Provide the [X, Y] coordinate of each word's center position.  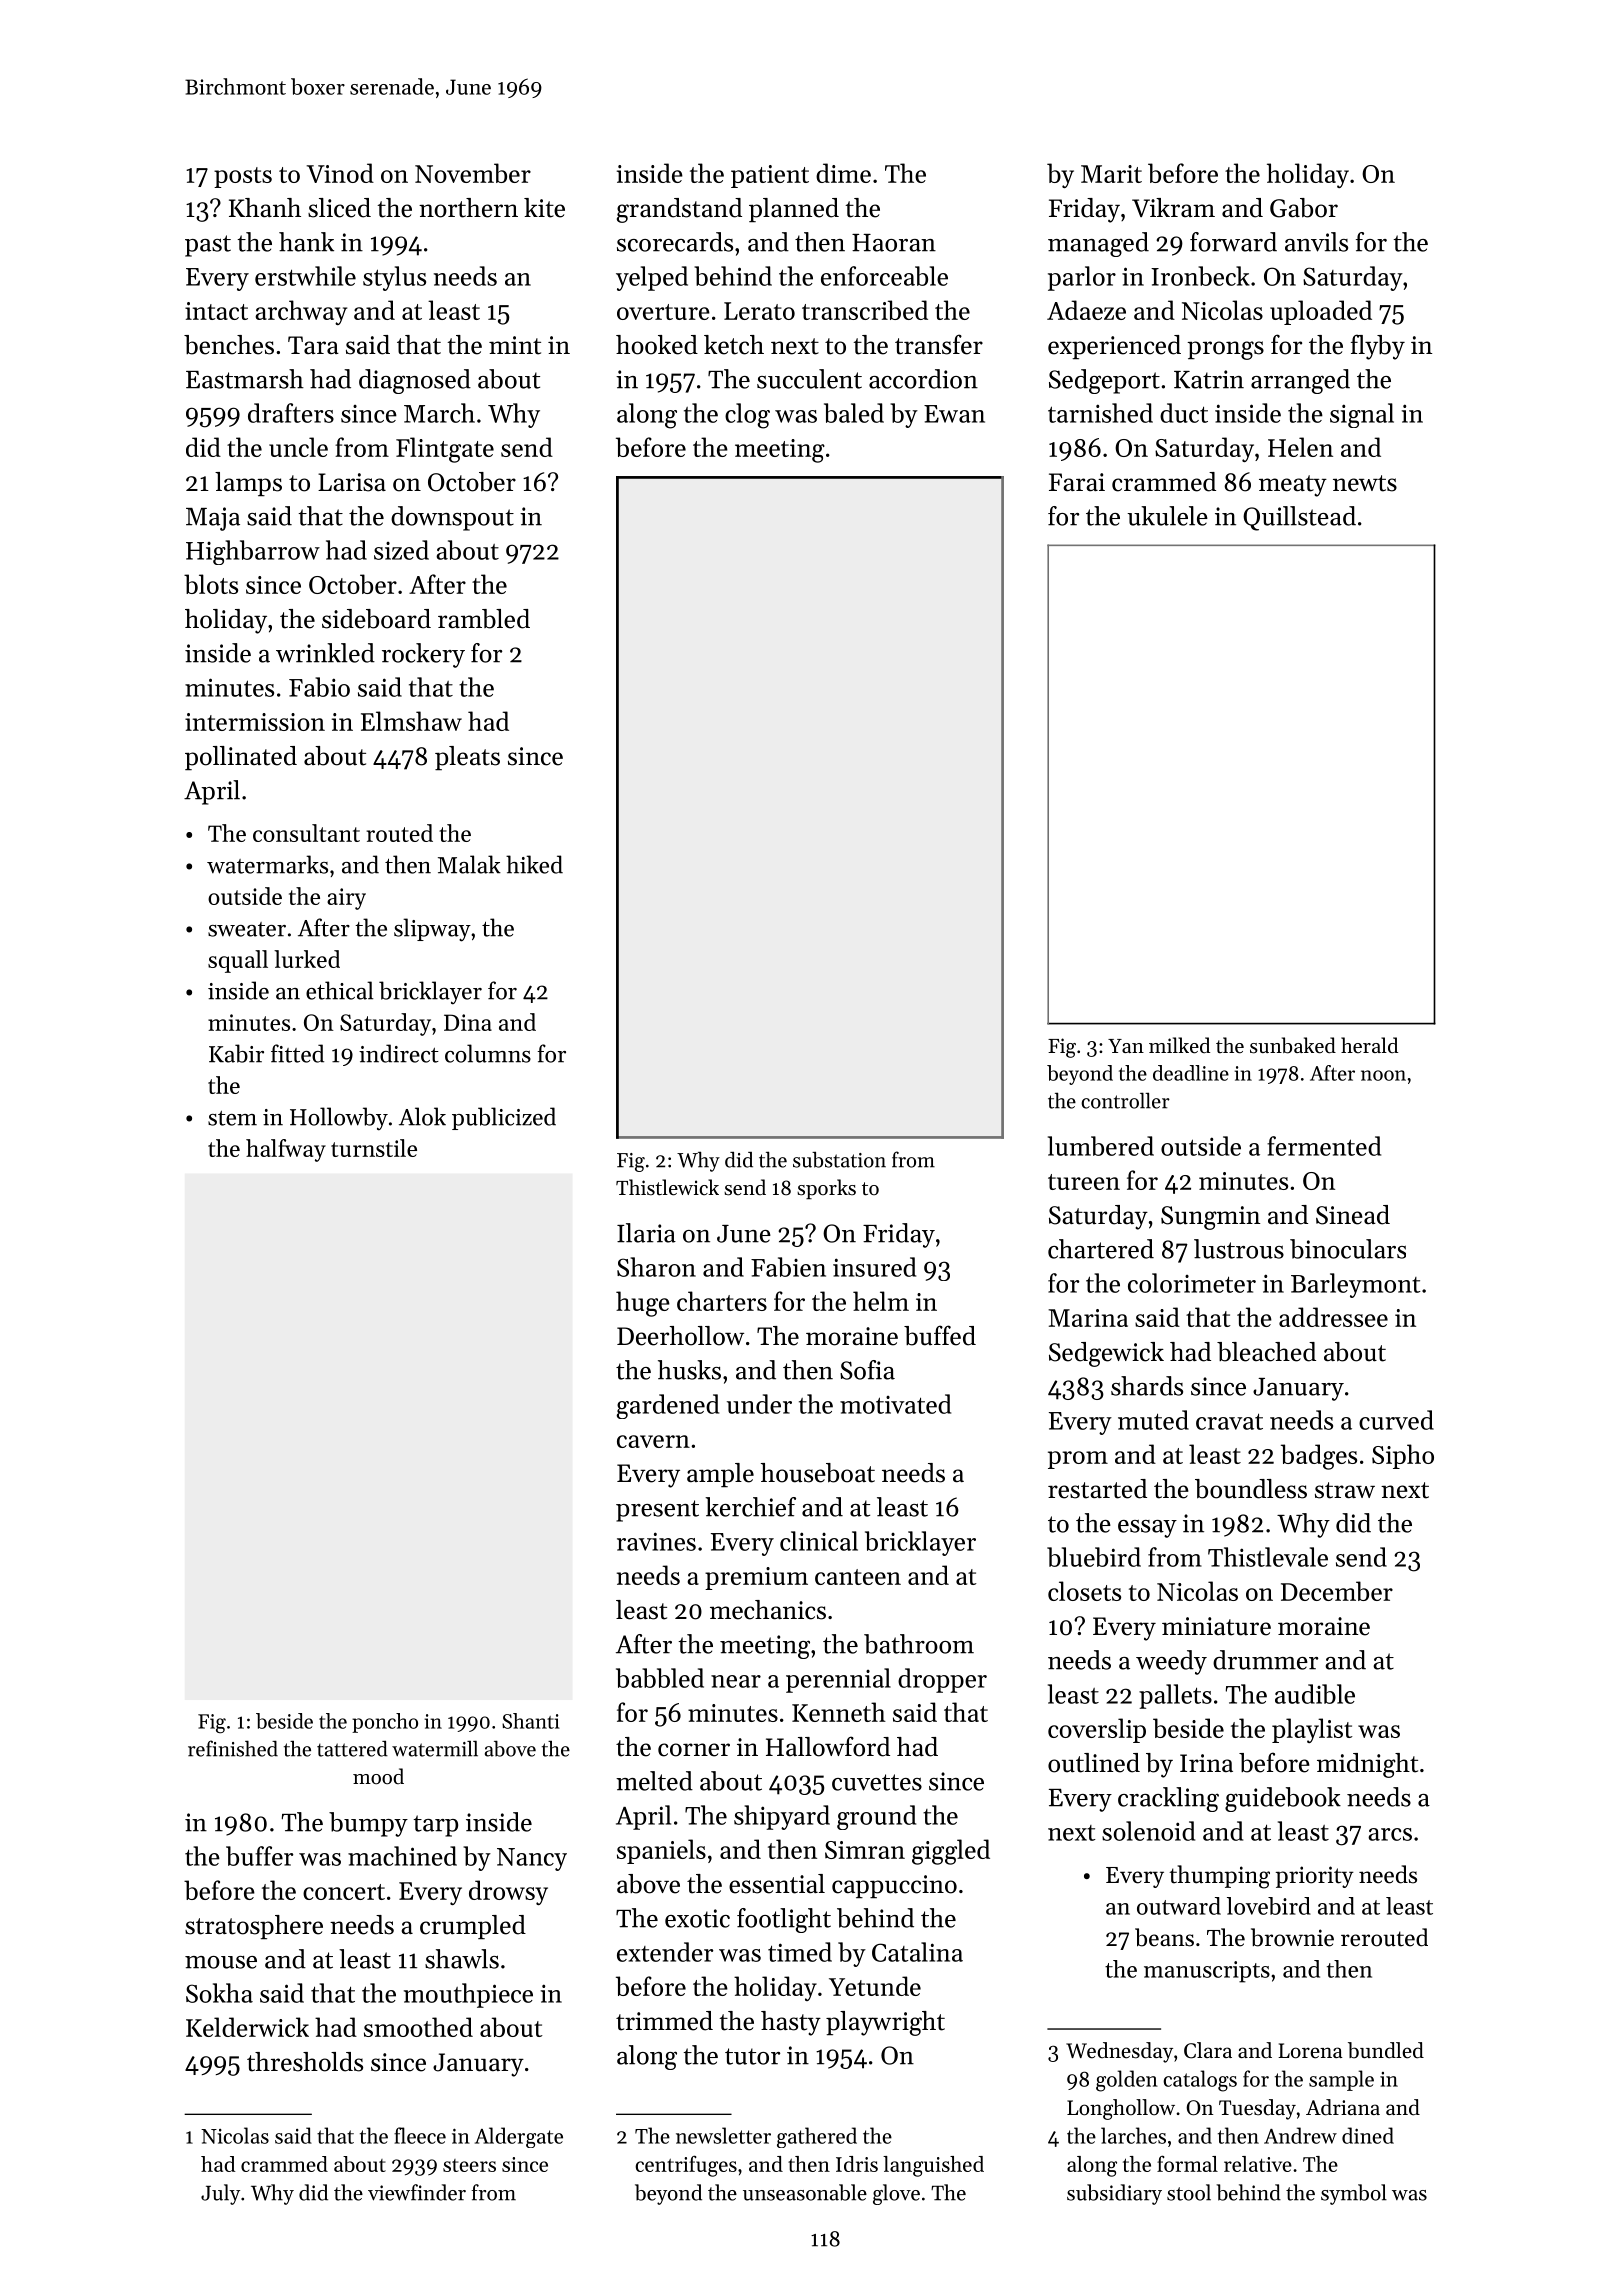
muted [1153, 1420]
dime [843, 173]
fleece [420, 2135]
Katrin [1209, 379]
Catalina [917, 1952]
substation [839, 1160]
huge [643, 1304]
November [473, 173]
